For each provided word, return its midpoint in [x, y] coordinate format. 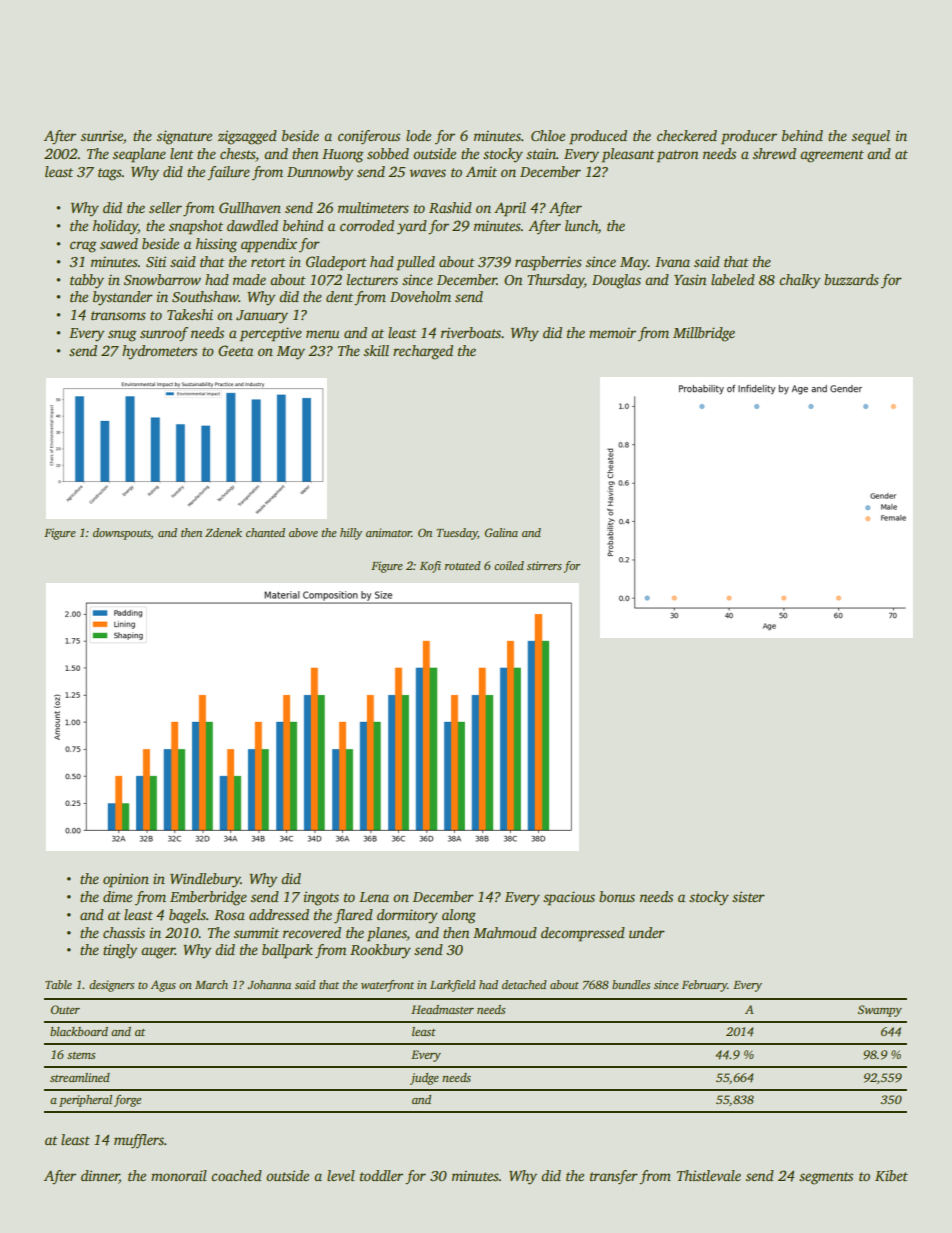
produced [598, 137]
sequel [871, 137]
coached [236, 1175]
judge [424, 1079]
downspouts [122, 534]
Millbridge [704, 334]
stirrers [544, 565]
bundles [631, 984]
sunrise [102, 135]
